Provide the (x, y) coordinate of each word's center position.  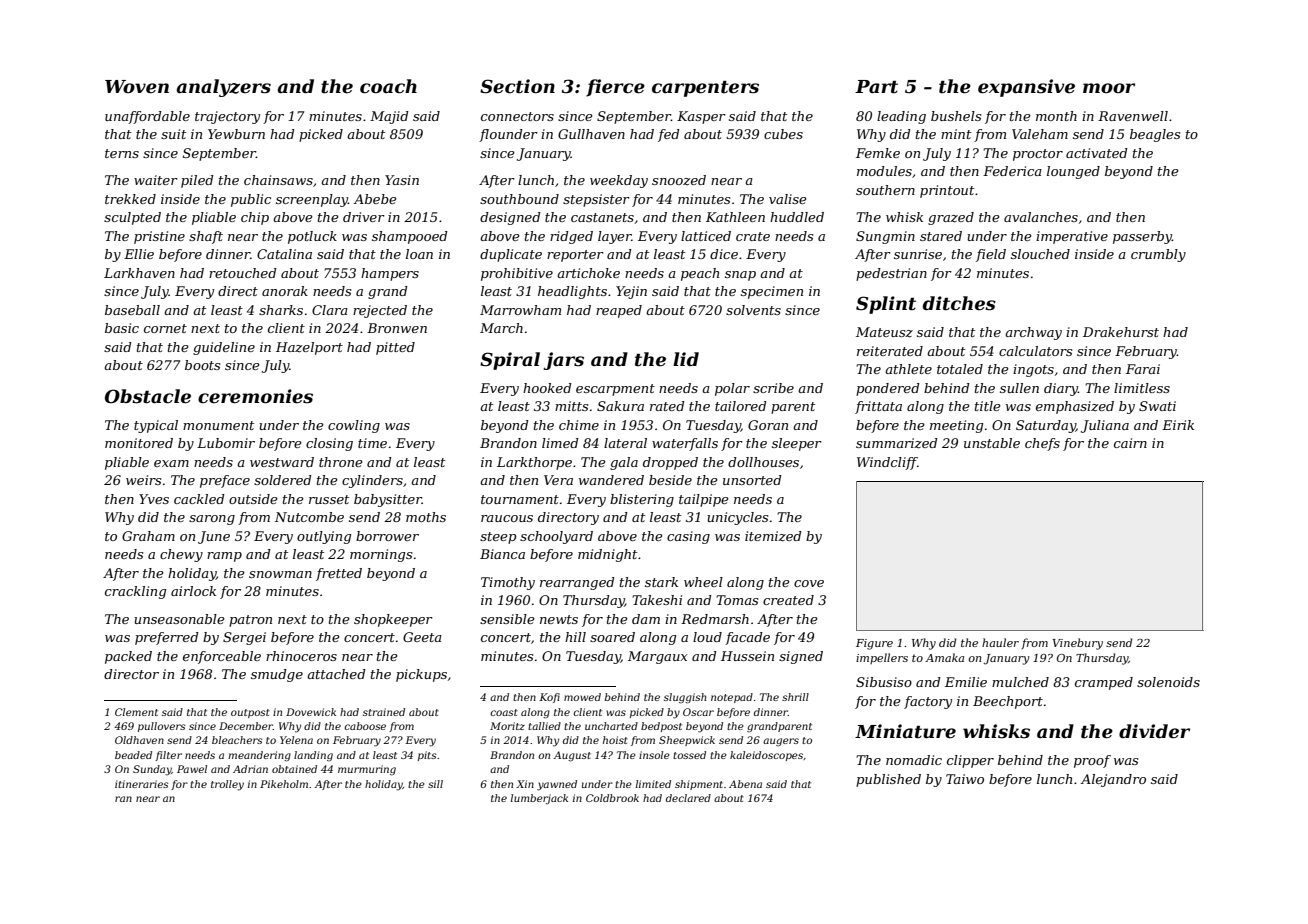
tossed (689, 755)
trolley (227, 785)
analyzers (223, 88)
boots (202, 365)
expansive (1026, 88)
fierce (615, 88)
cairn (1130, 443)
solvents (753, 310)
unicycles (737, 518)
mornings (381, 555)
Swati (1157, 406)
